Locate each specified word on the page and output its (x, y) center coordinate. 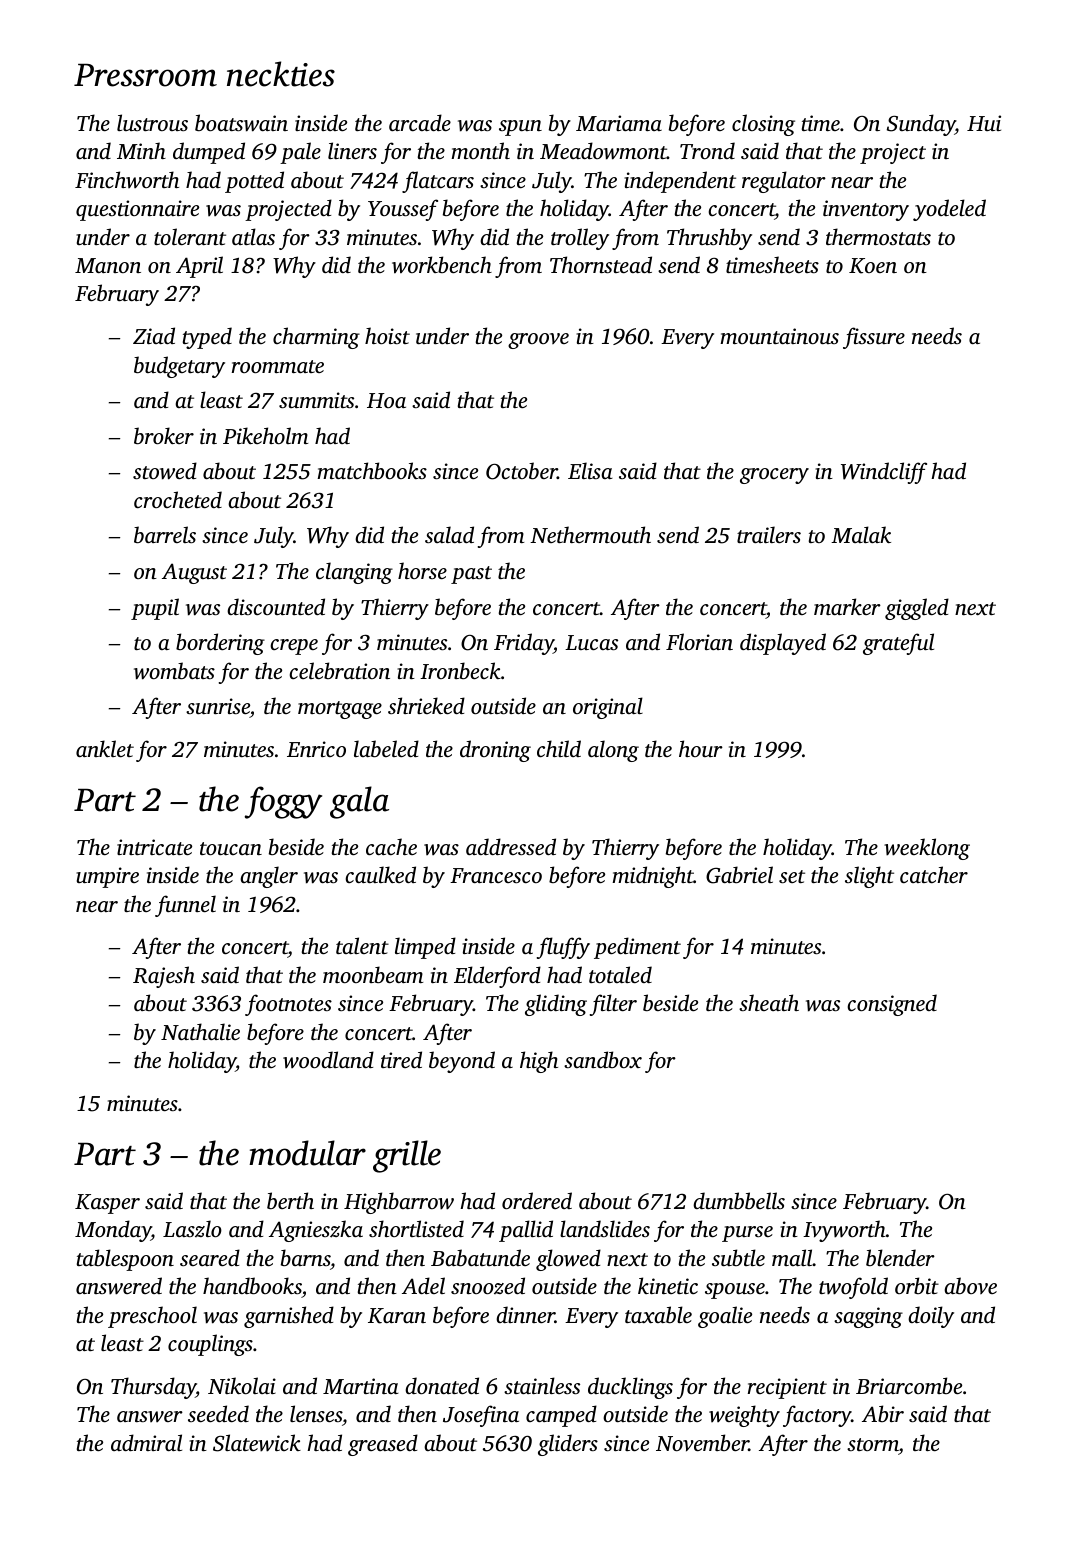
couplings (210, 1345)
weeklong (927, 849)
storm (873, 1444)
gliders (568, 1445)
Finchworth (127, 179)
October (521, 471)
